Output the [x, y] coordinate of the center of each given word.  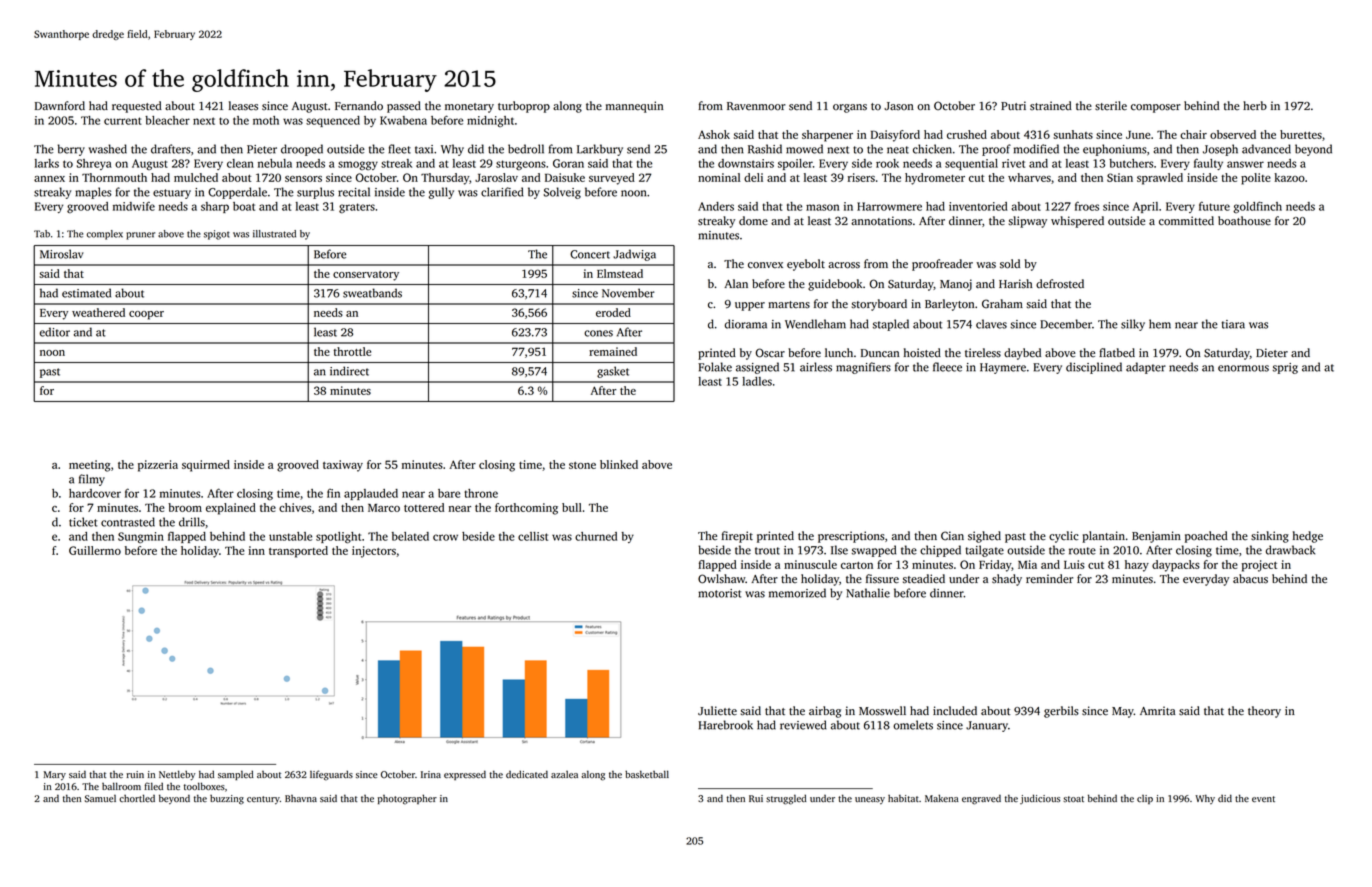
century [263, 800]
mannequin [634, 107]
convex [765, 265]
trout [767, 551]
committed [1186, 221]
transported [298, 552]
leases [243, 106]
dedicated [527, 774]
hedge [1308, 537]
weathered [98, 312]
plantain [1103, 537]
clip [1145, 799]
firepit [737, 537]
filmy [92, 480]
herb [1255, 105]
